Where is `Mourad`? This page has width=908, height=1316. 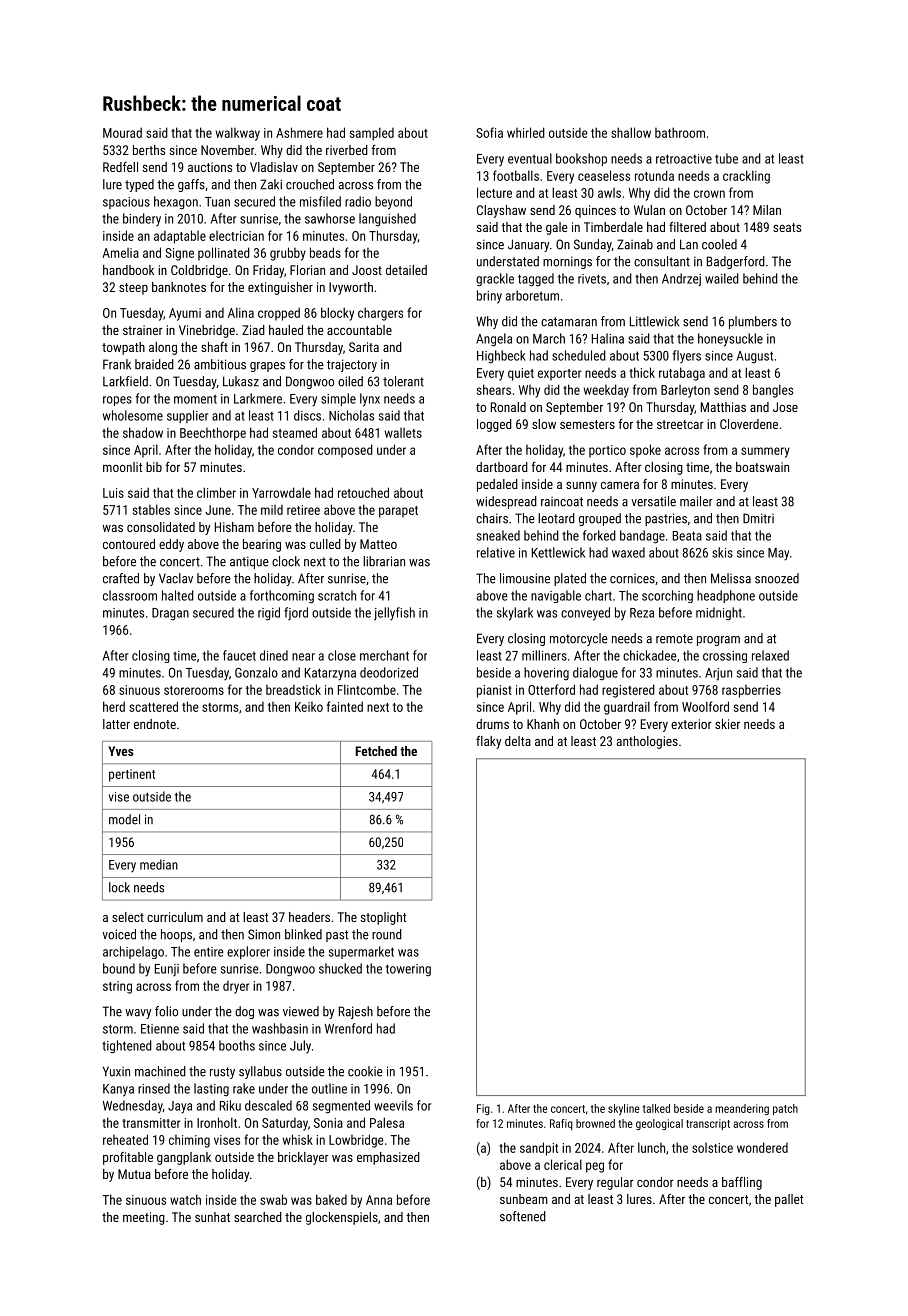 Mourad is located at coordinates (122, 132).
